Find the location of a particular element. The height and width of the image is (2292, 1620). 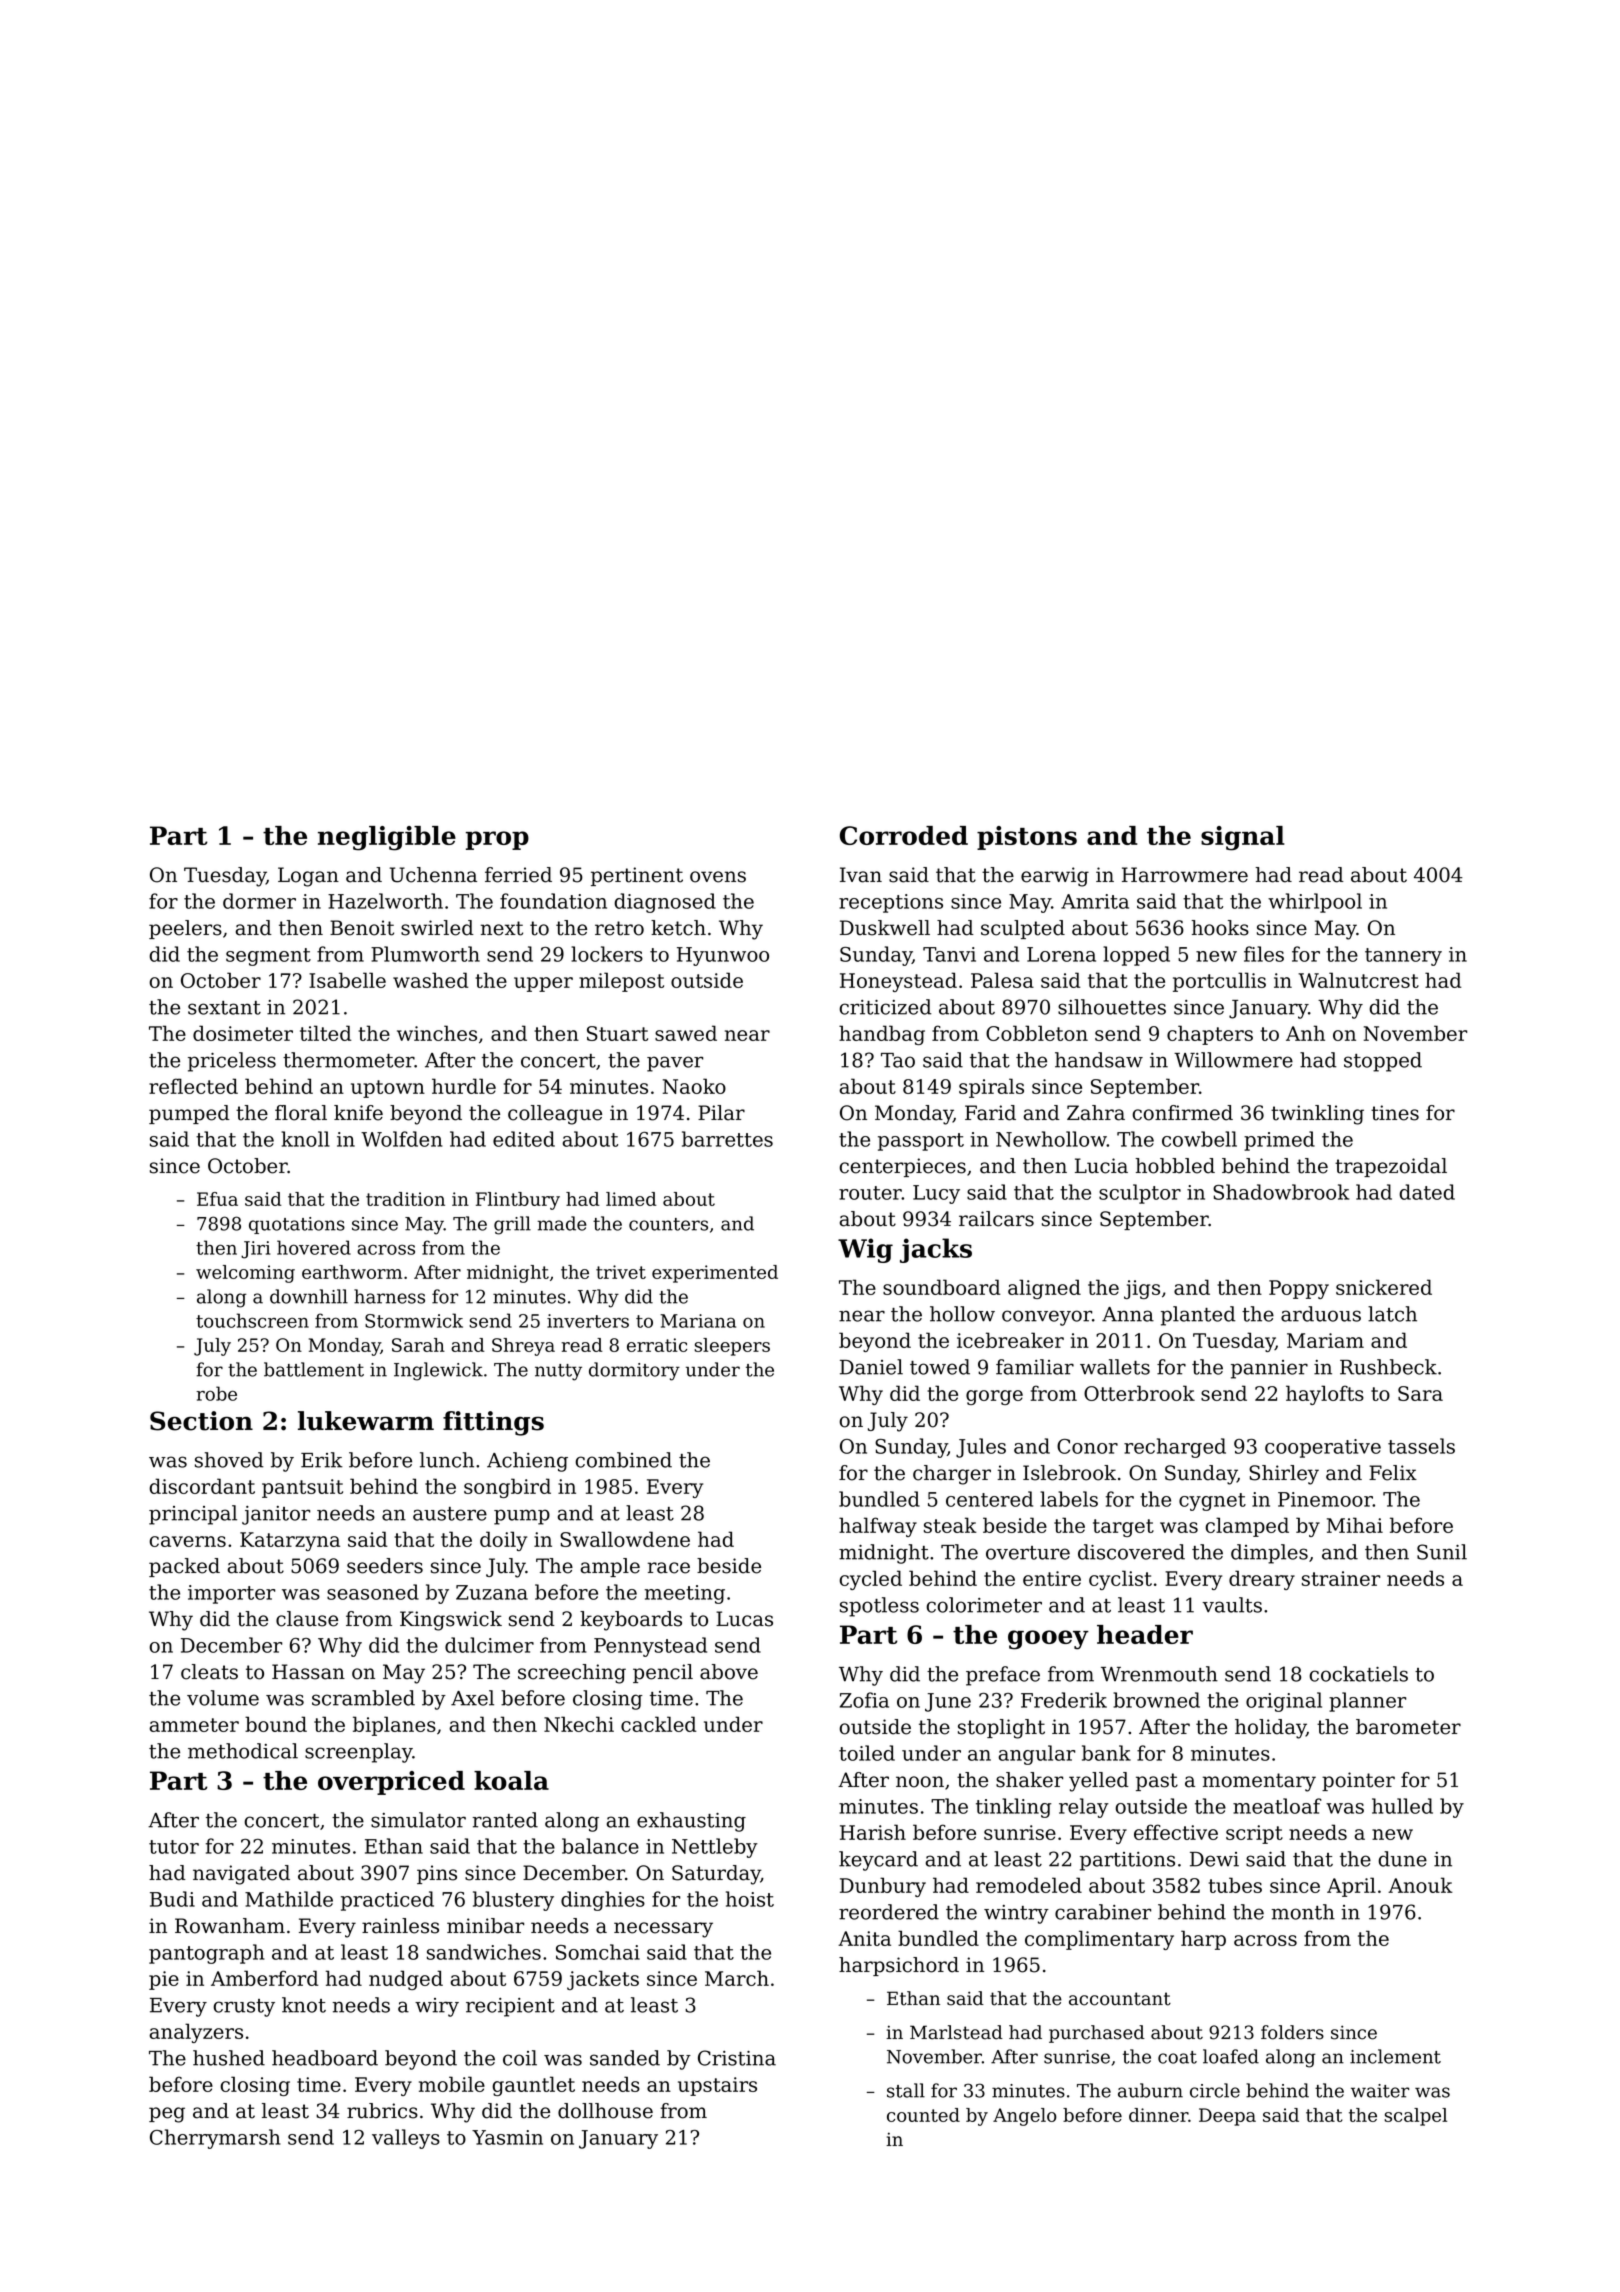

Anita is located at coordinates (864, 1938).
